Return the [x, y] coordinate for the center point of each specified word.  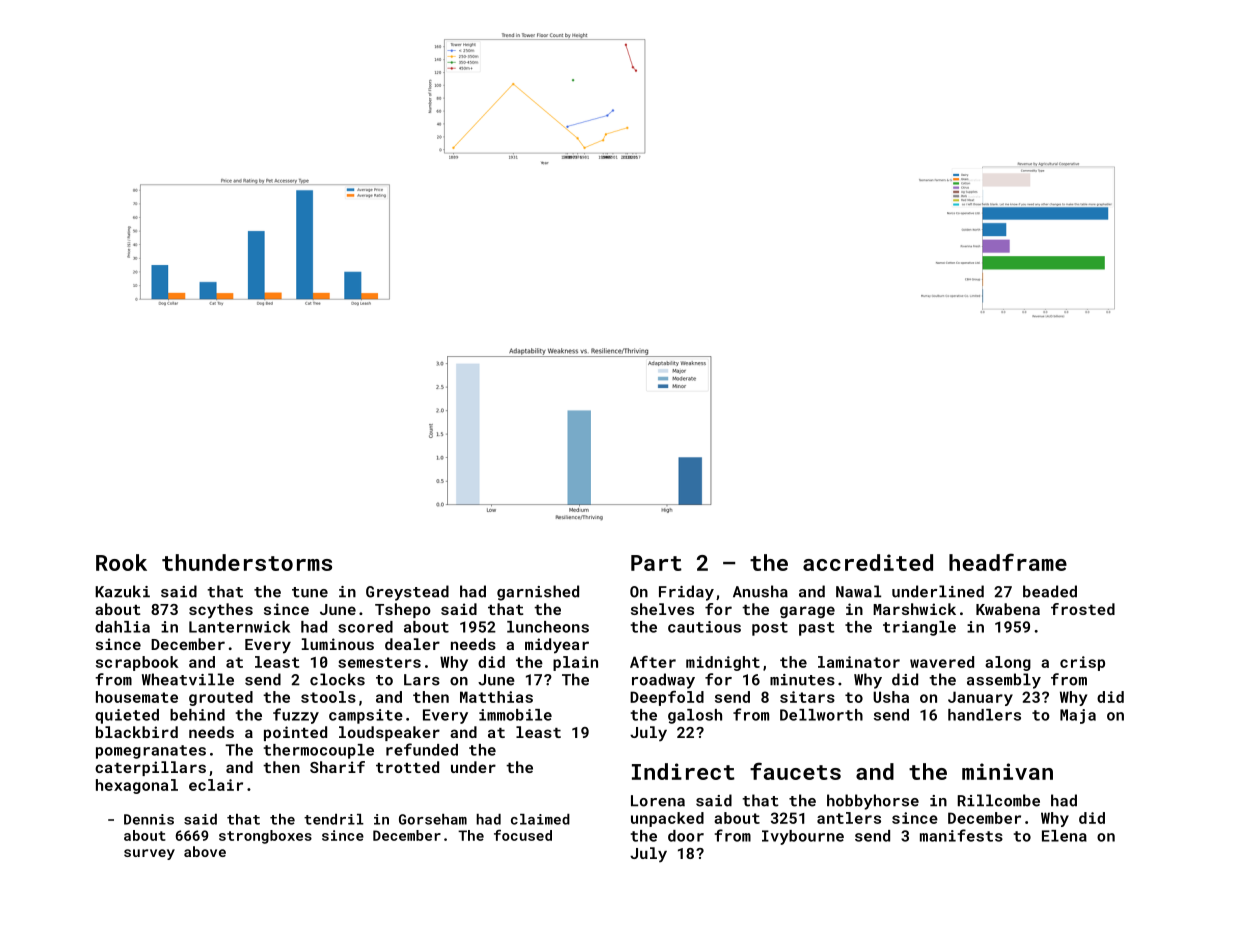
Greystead [407, 593]
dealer [412, 644]
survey [149, 854]
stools [328, 697]
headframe [1008, 562]
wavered [942, 662]
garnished [538, 593]
